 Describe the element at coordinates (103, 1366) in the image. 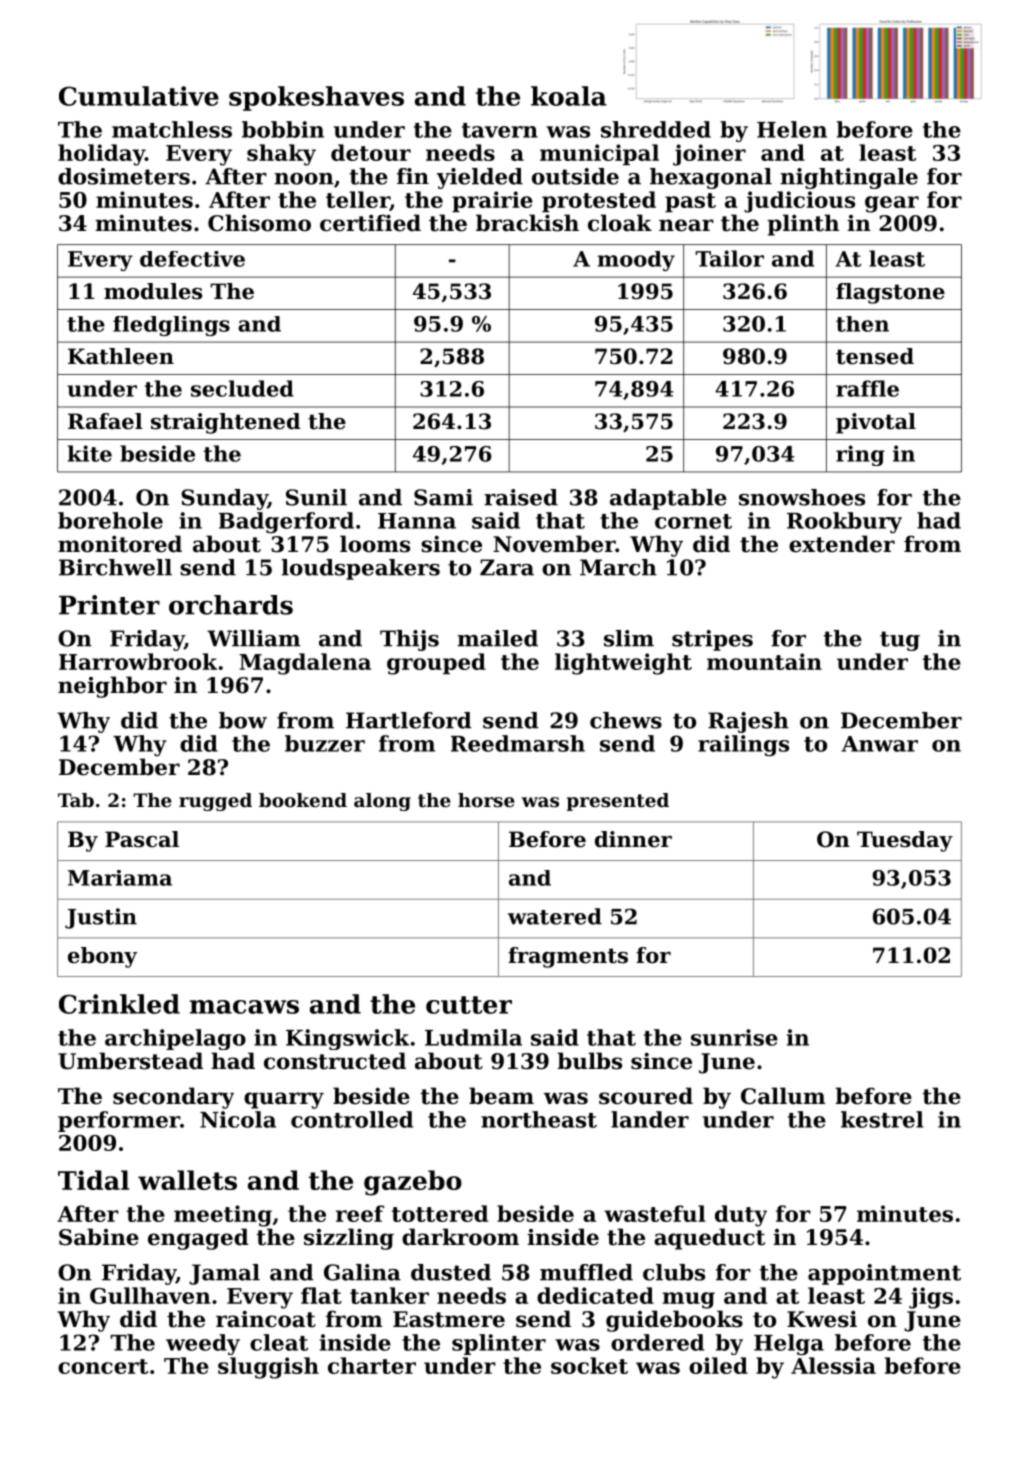

I see `concert` at that location.
